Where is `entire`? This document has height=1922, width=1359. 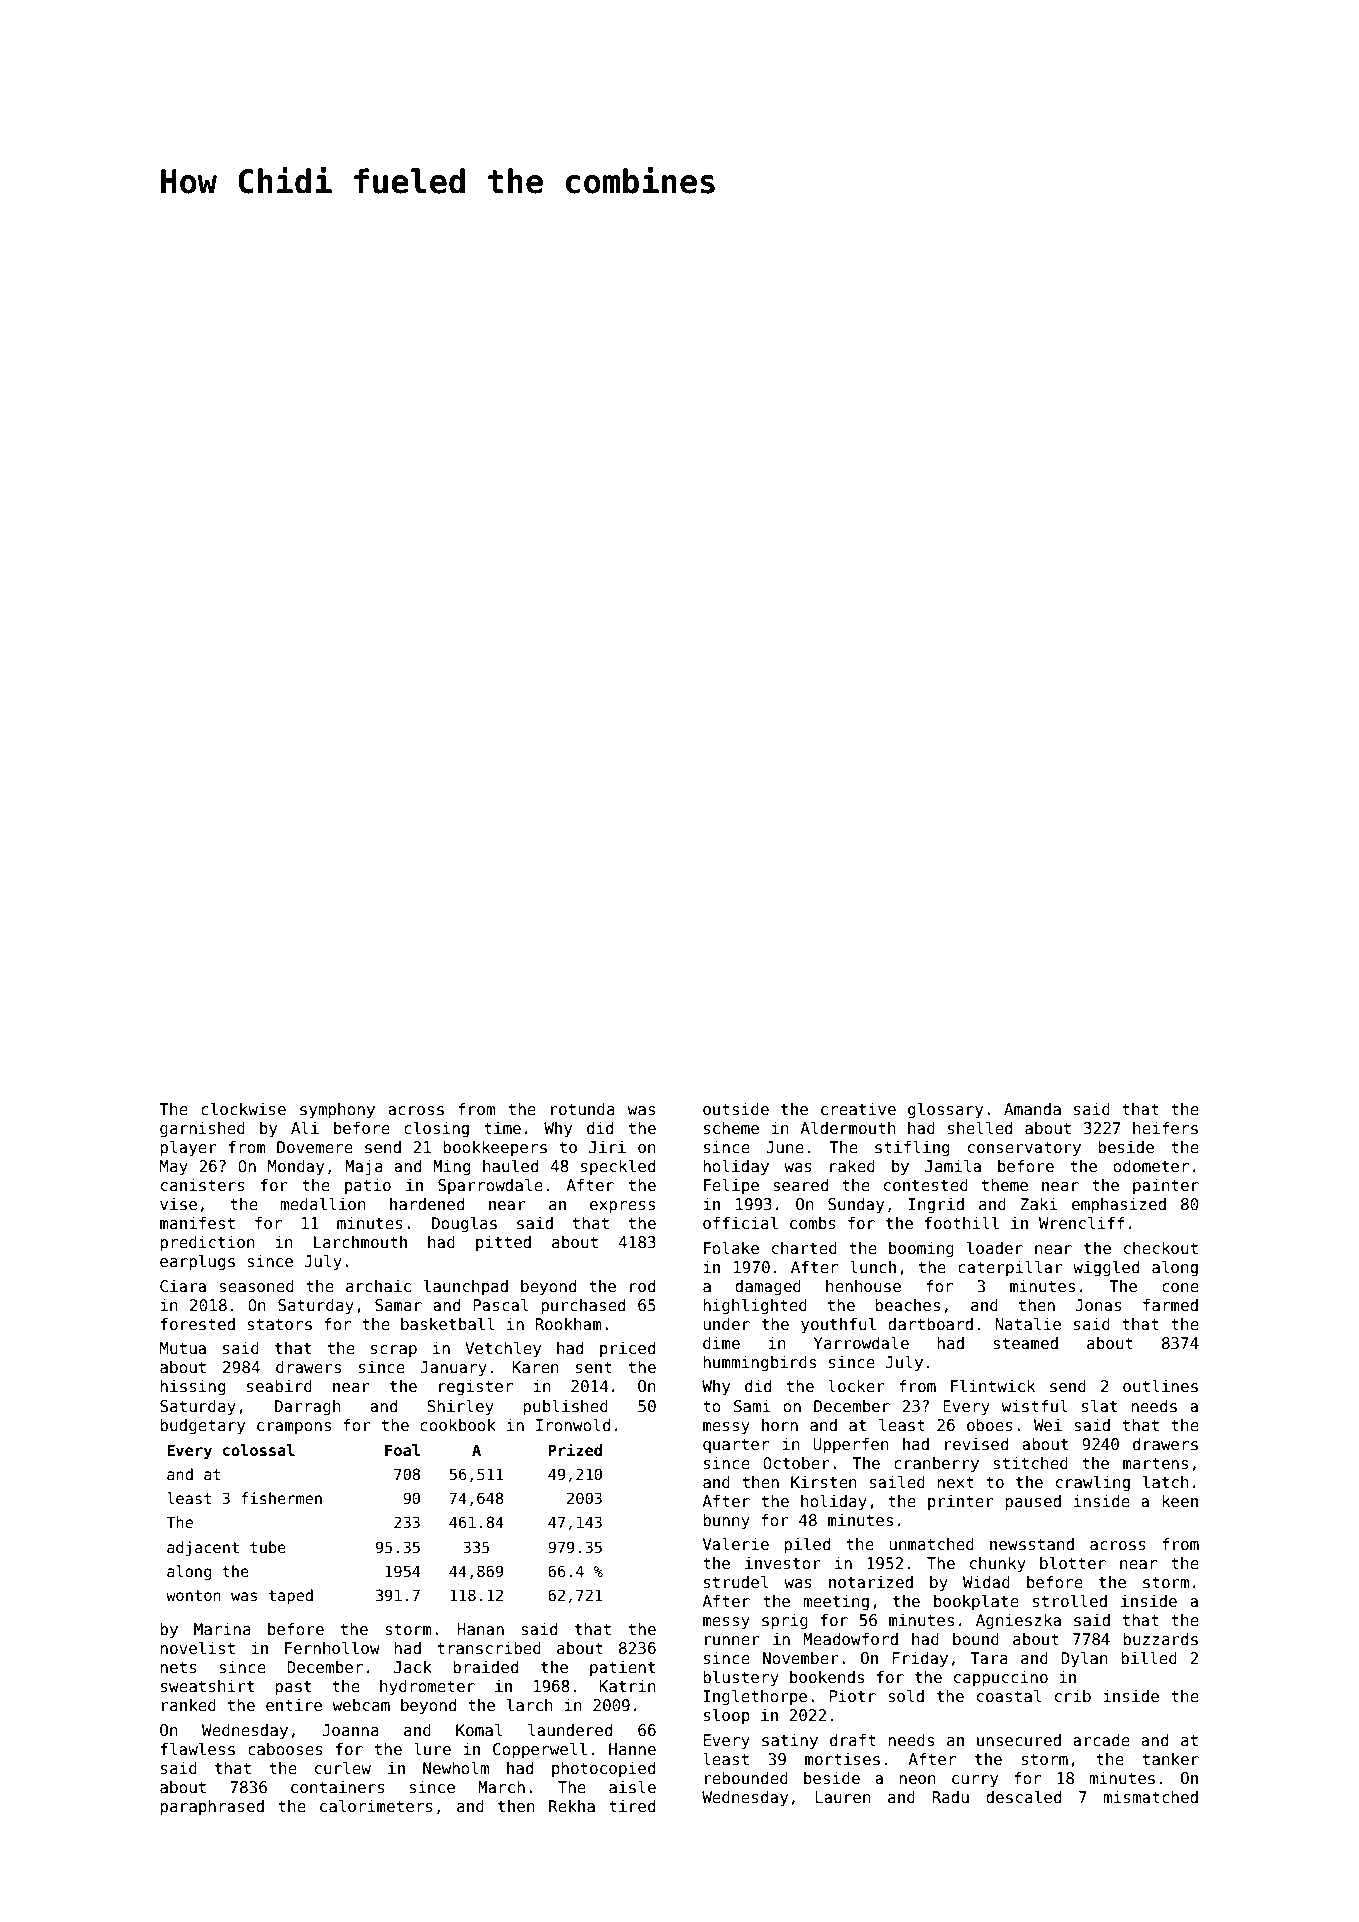
entire is located at coordinates (294, 1705).
